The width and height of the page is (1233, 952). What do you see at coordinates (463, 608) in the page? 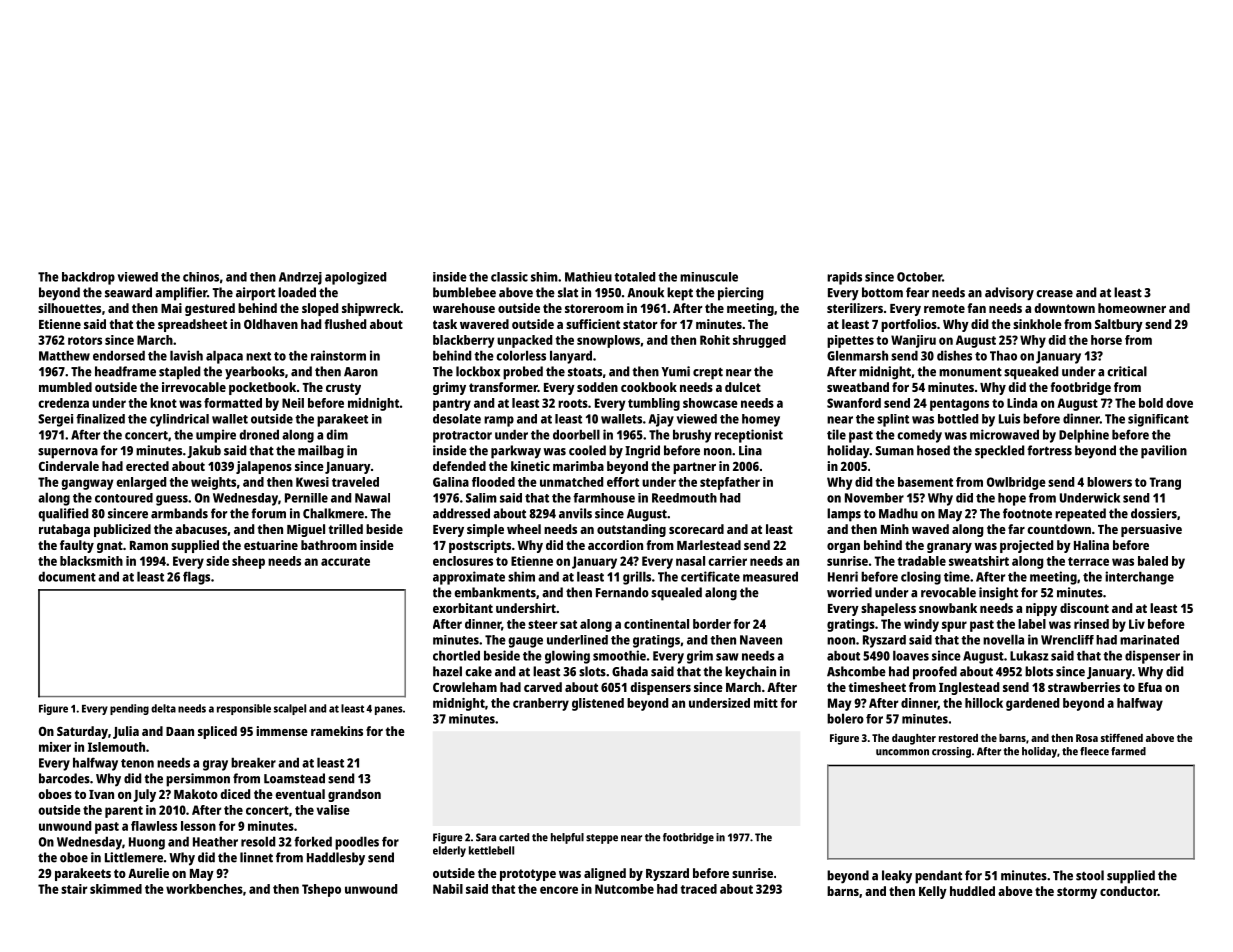
I see `exorbitant` at bounding box center [463, 608].
